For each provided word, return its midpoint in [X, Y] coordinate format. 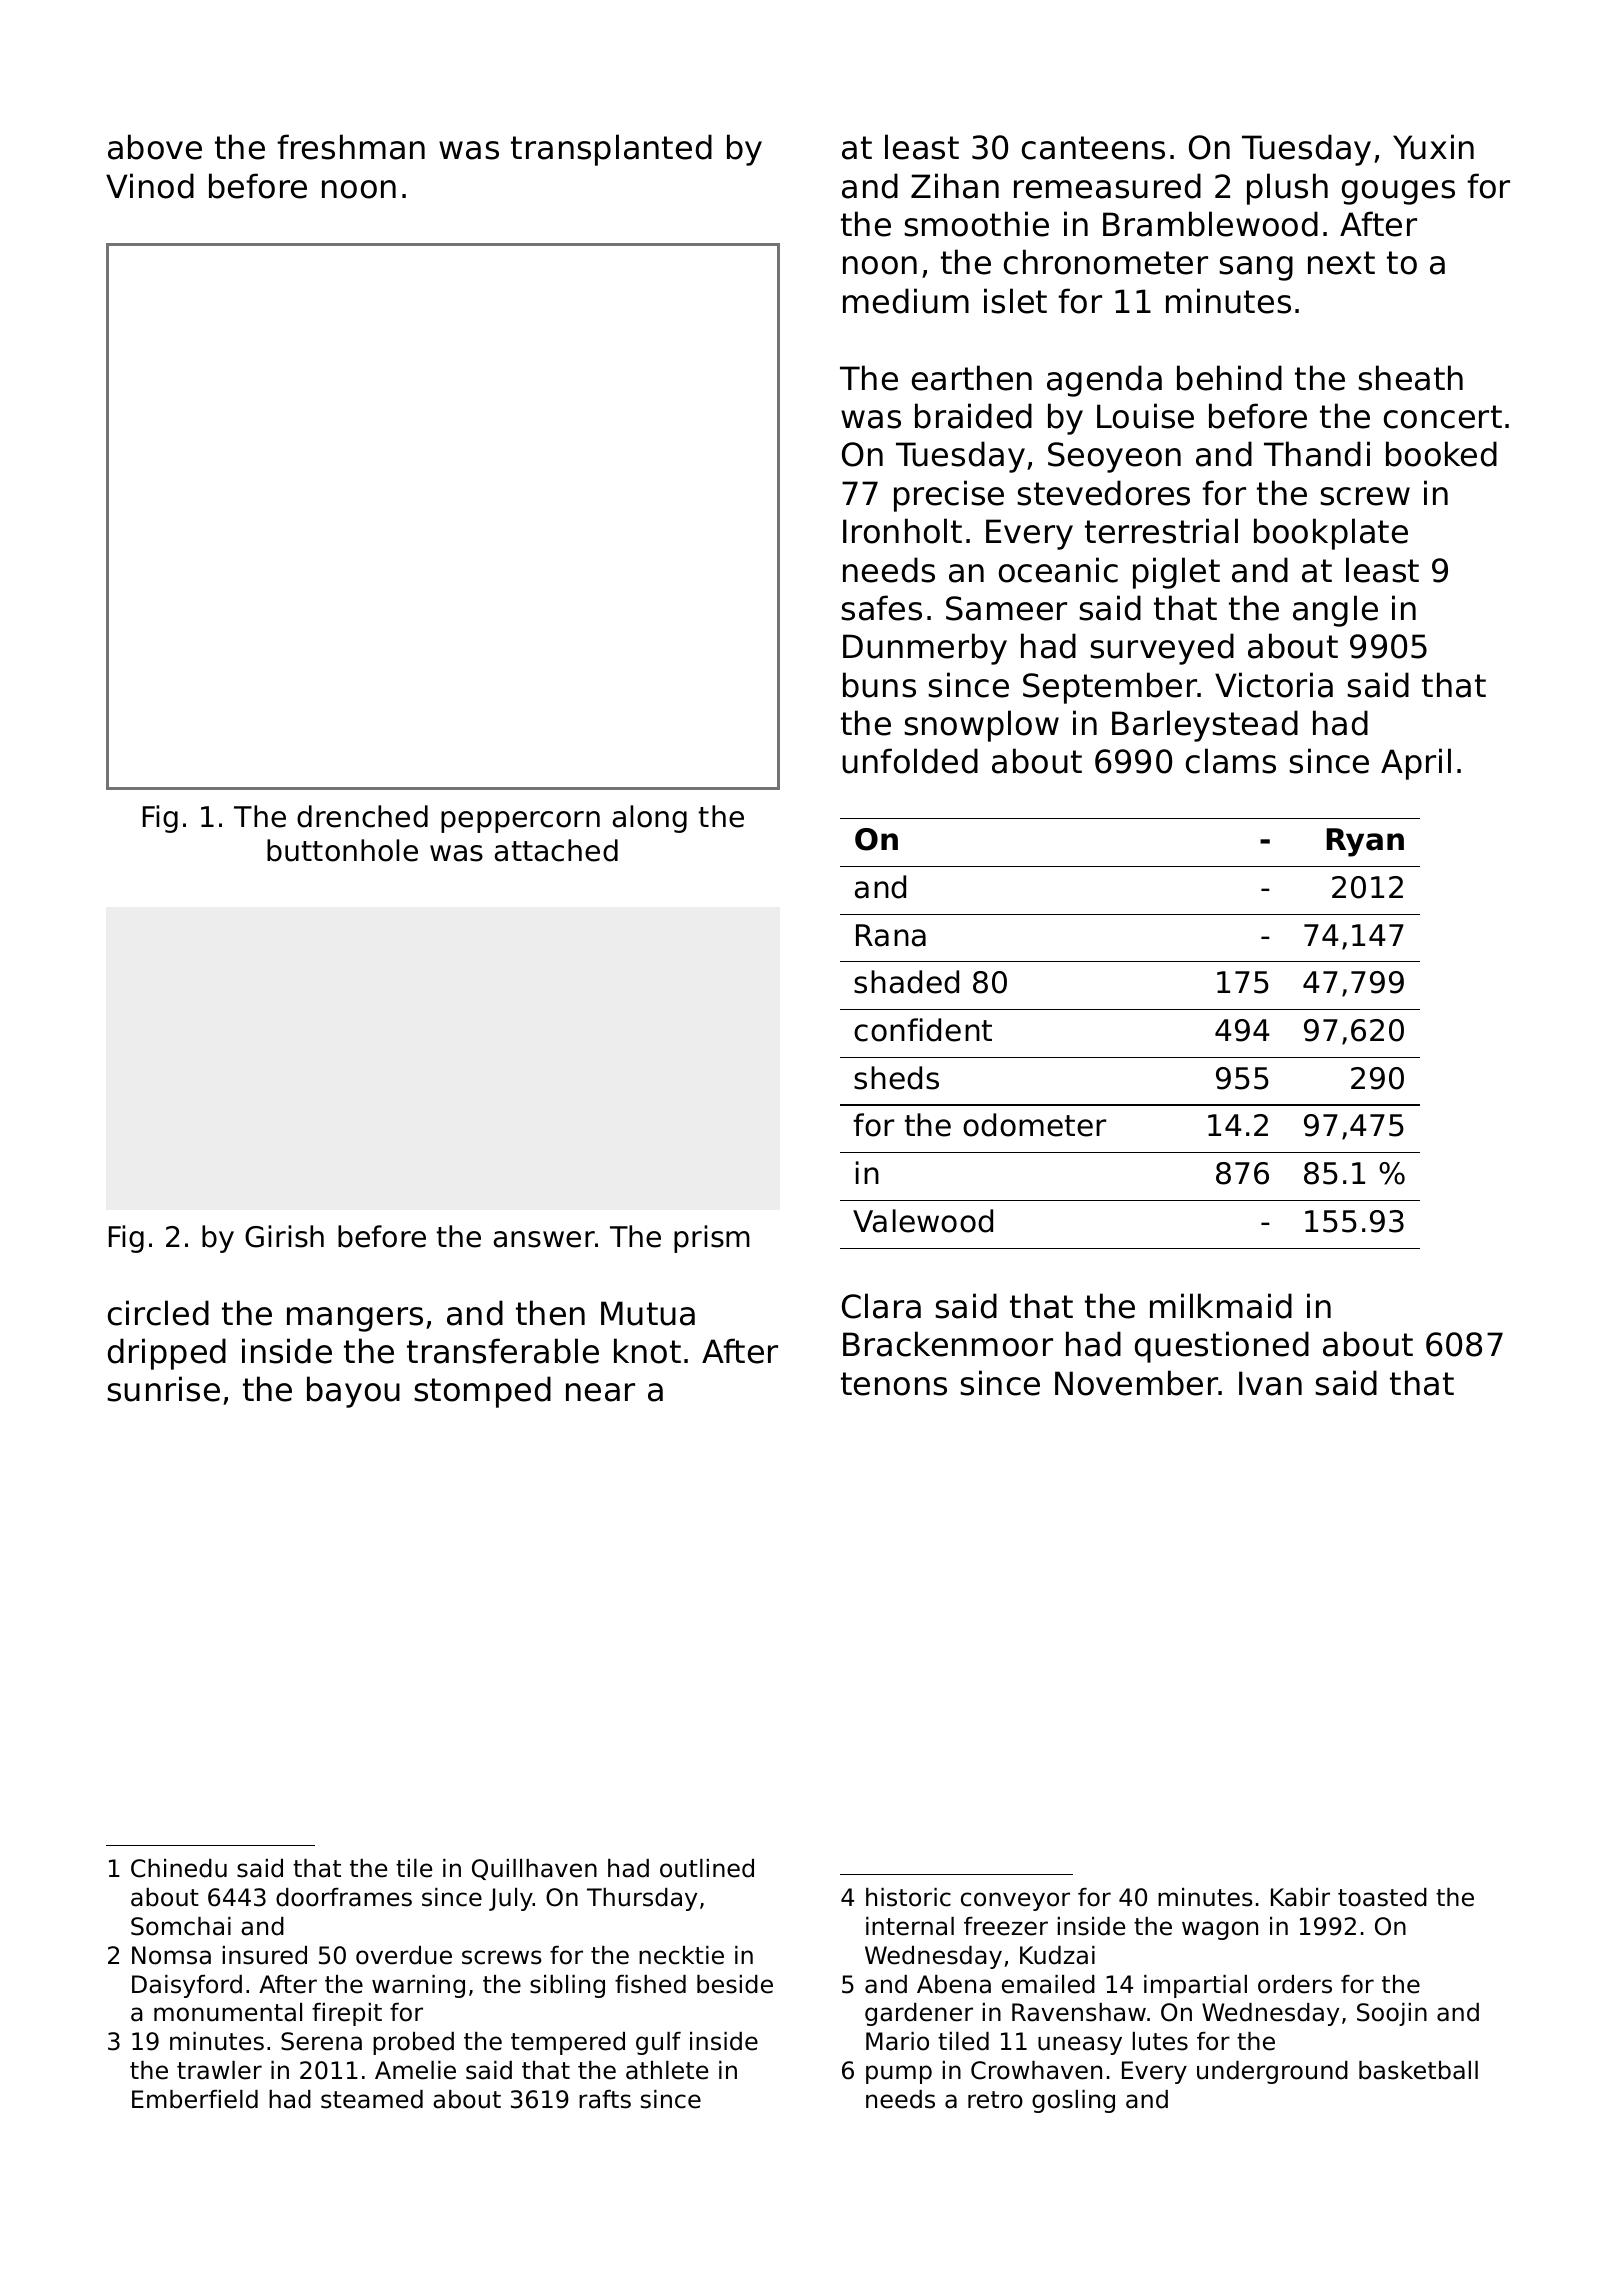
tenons [894, 1384]
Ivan [1270, 1383]
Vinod [150, 186]
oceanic [1058, 570]
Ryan [1365, 842]
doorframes [344, 1897]
